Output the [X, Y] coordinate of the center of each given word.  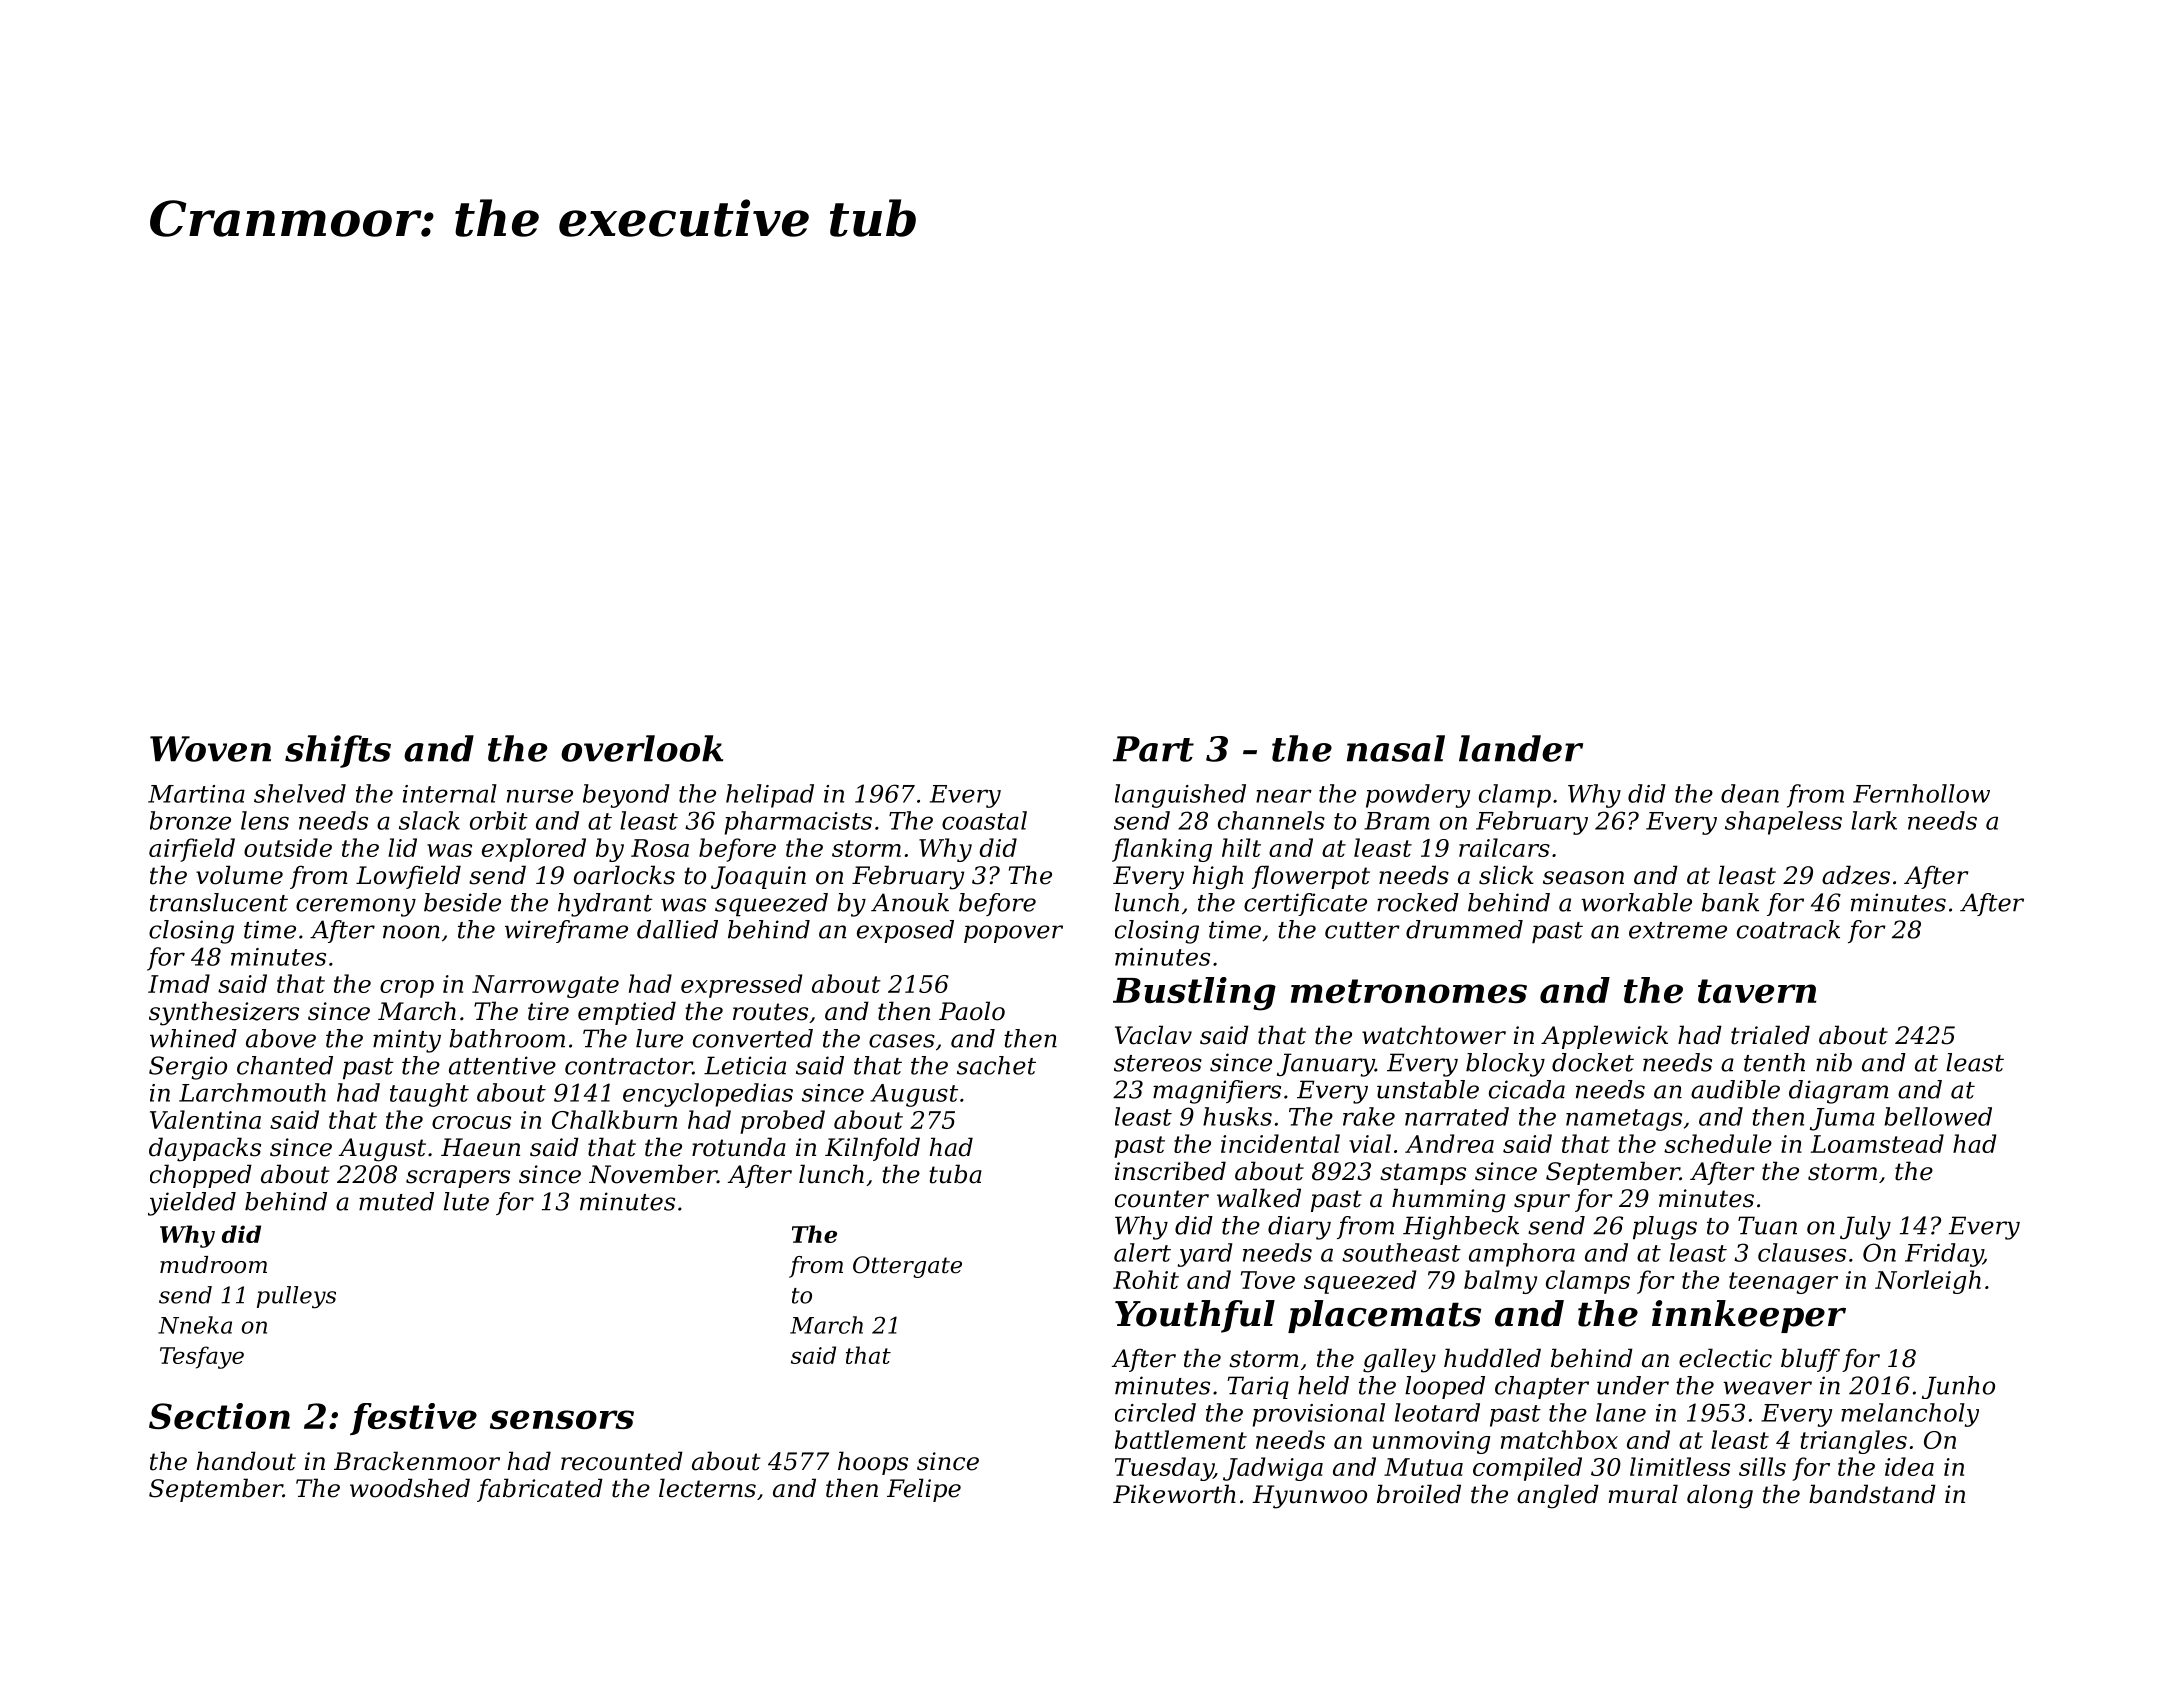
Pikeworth [1174, 1494]
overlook [642, 748]
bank [1730, 902]
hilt [1241, 847]
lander [1521, 748]
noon [411, 932]
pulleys [296, 1297]
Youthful [1195, 1316]
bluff [1810, 1360]
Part [1153, 749]
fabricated [540, 1490]
